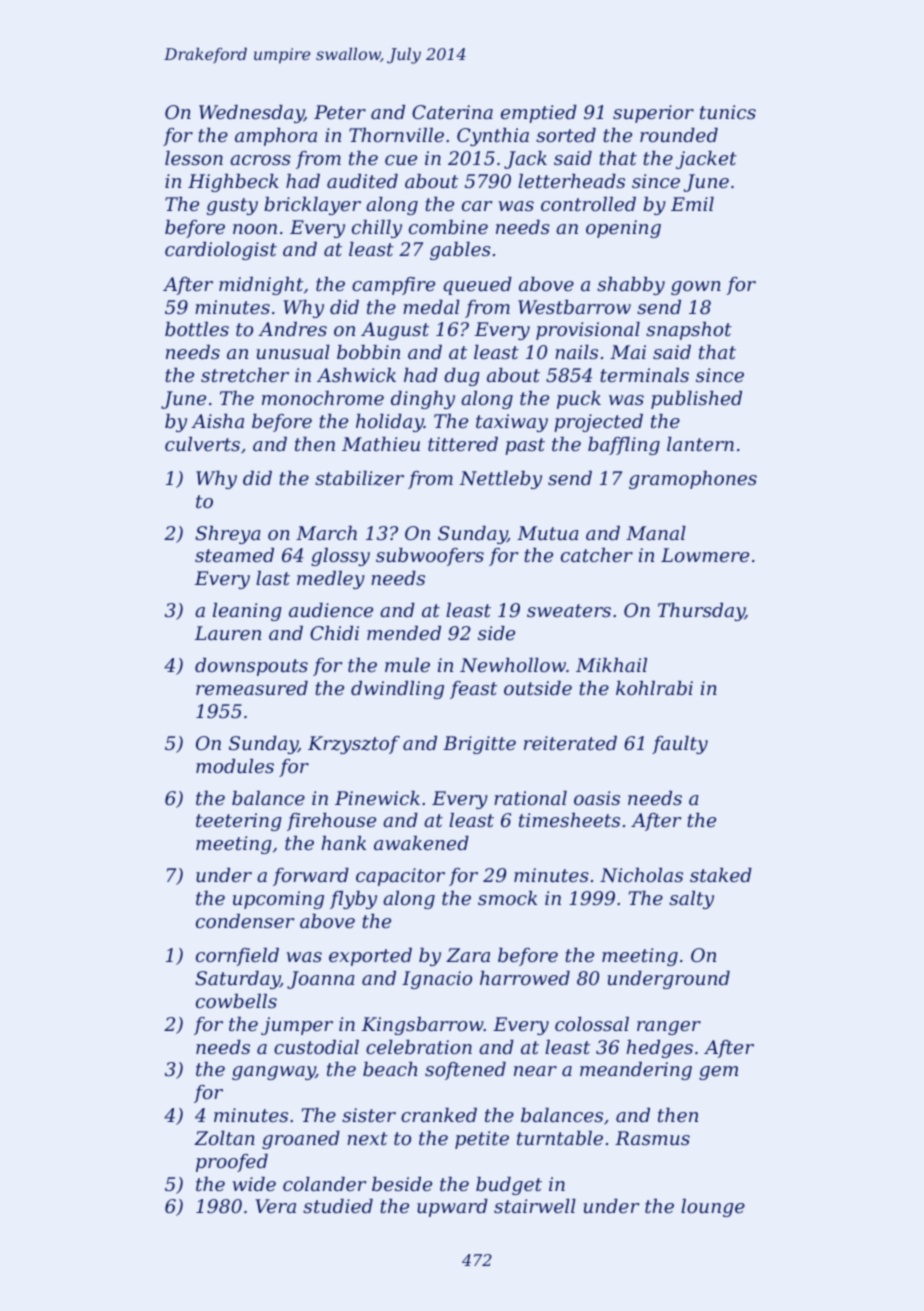 This page has width=924, height=1311. Describe the element at coordinates (228, 535) in the page. I see `Shreya` at that location.
